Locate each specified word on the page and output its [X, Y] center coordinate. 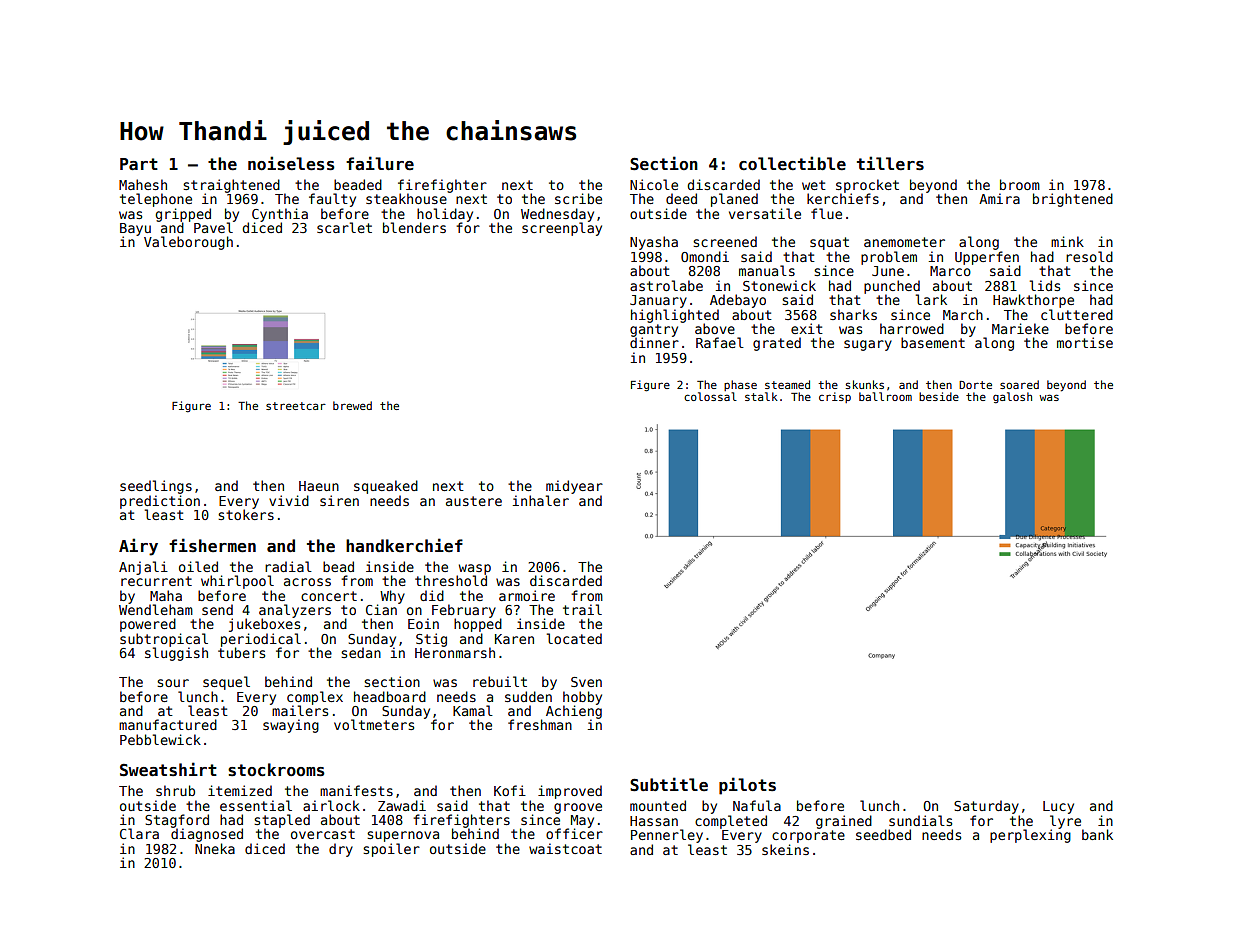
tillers [890, 163]
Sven [586, 682]
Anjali [143, 568]
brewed [352, 405]
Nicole [654, 184]
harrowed [912, 328]
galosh [1012, 398]
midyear [574, 487]
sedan [361, 652]
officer [574, 834]
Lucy [1058, 807]
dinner [654, 343]
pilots [747, 786]
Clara [139, 833]
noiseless [291, 163]
